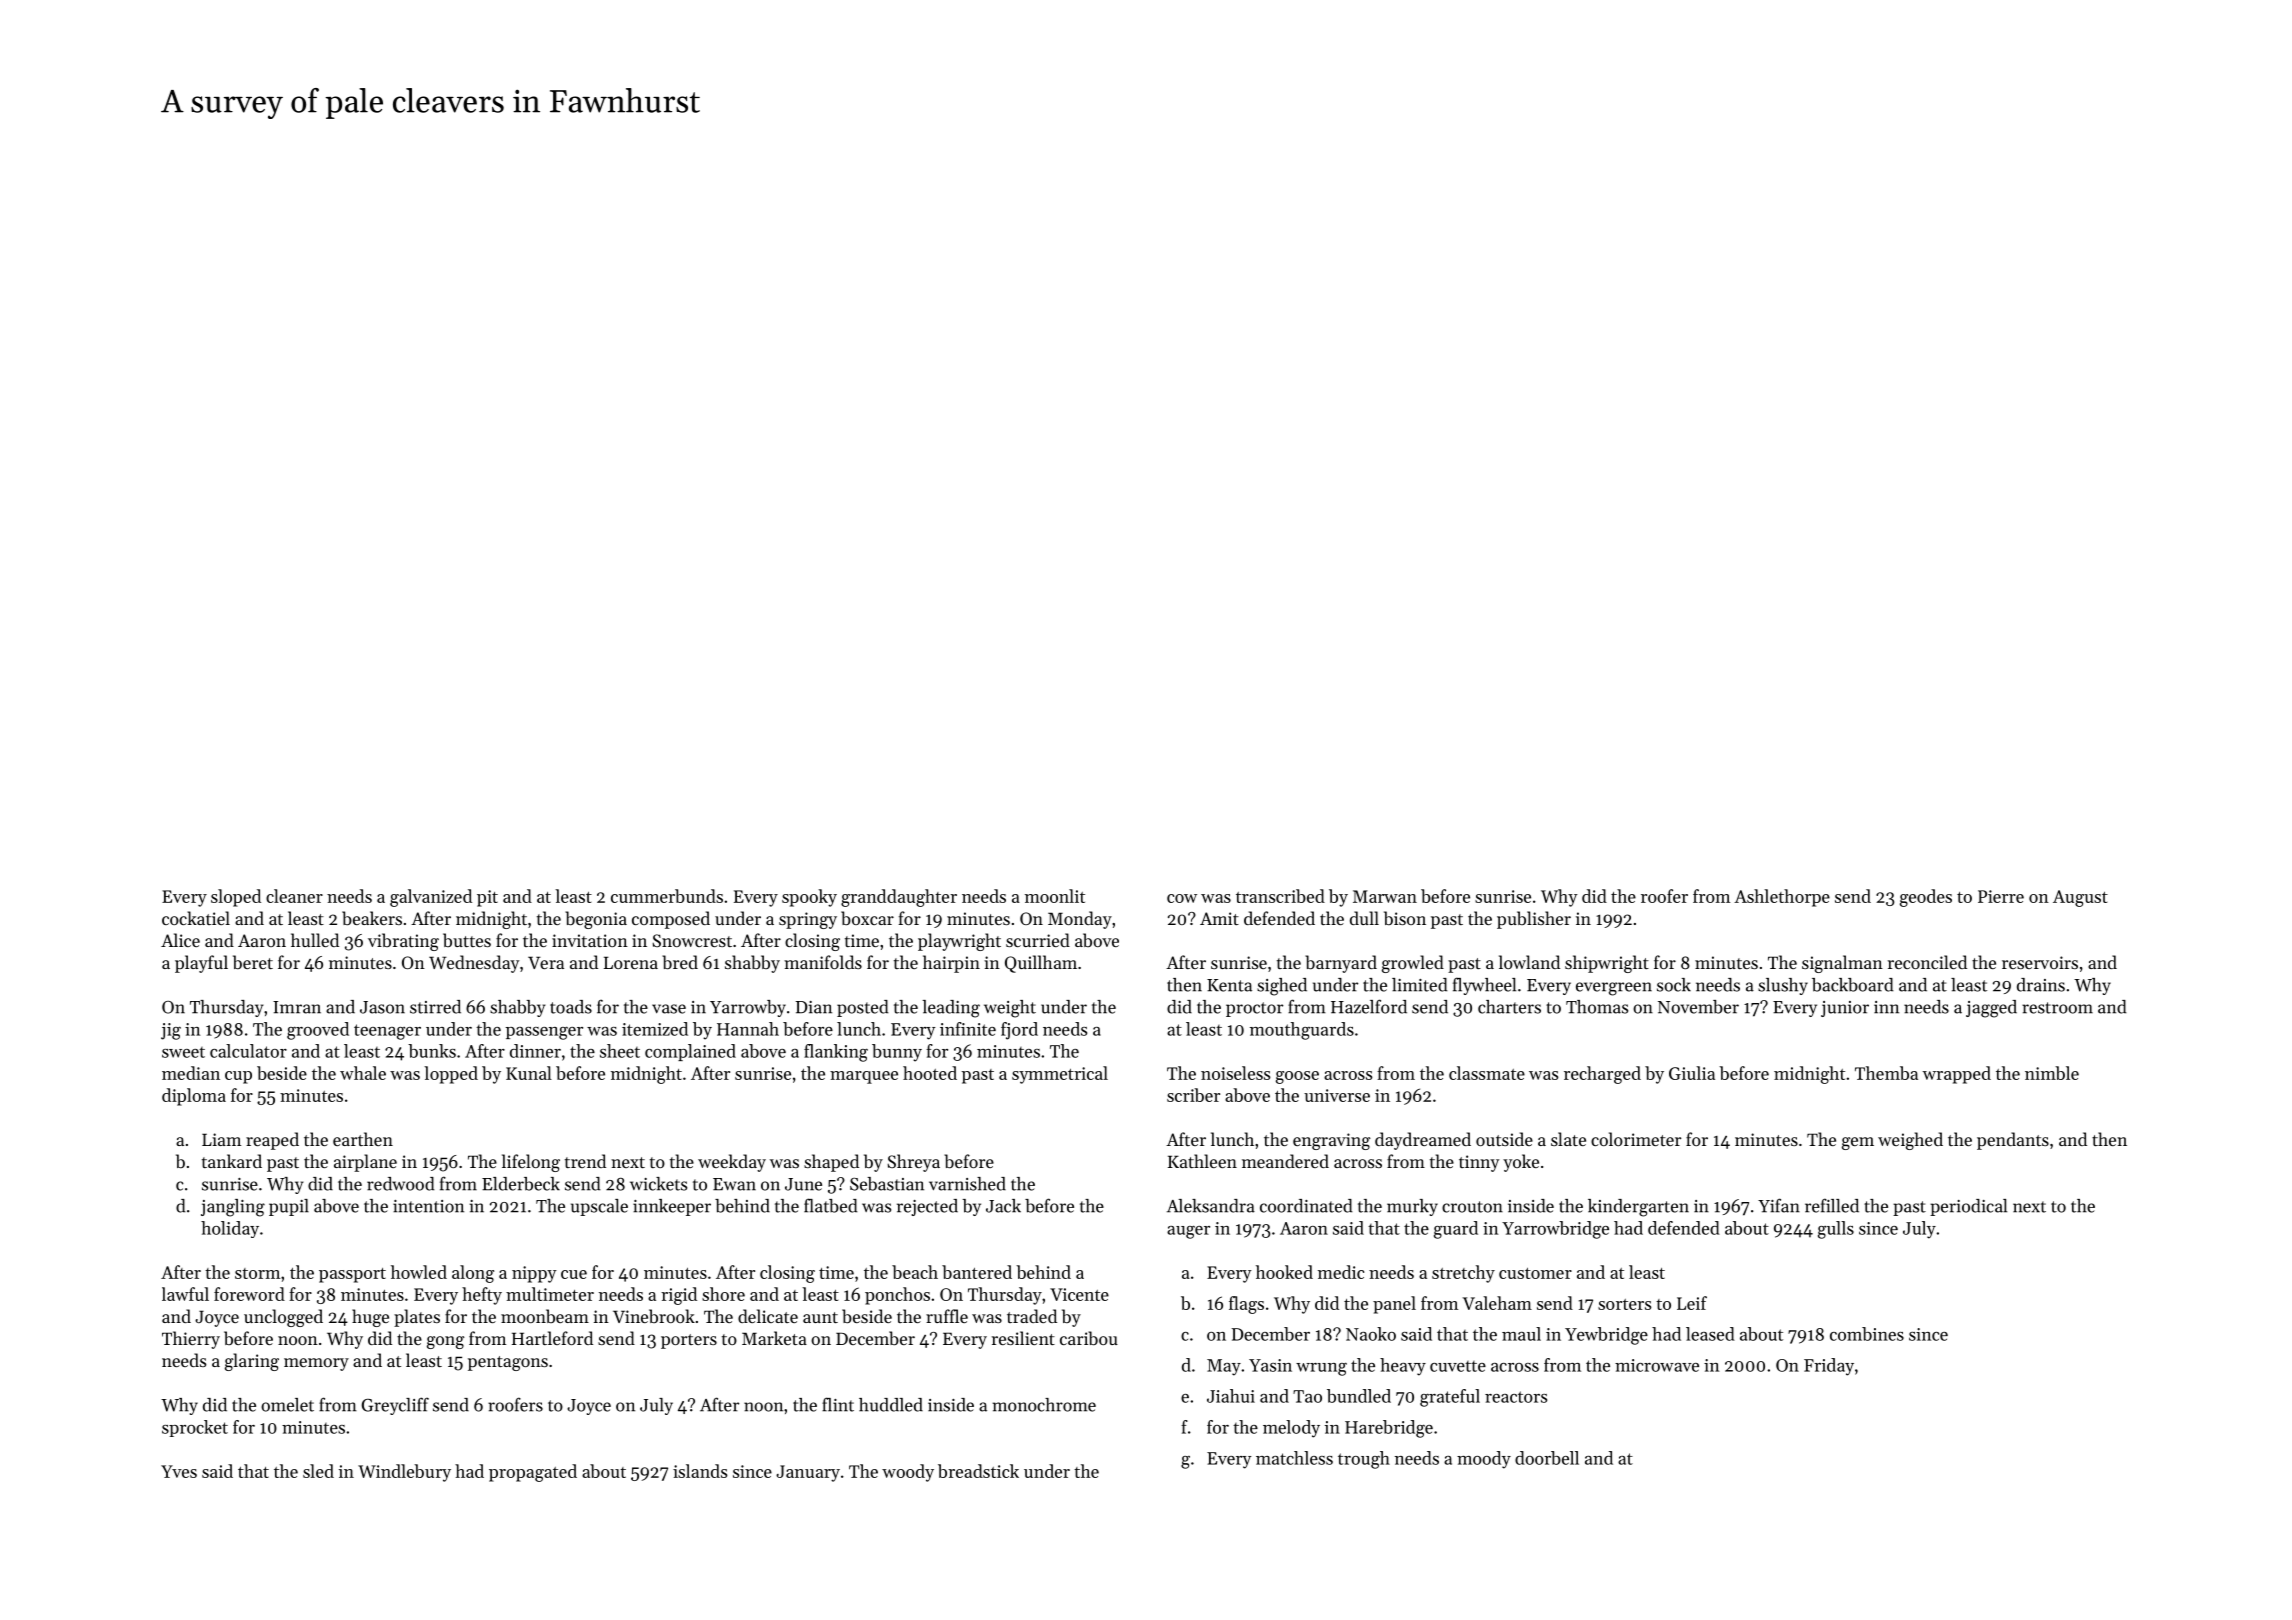  What do you see at coordinates (467, 940) in the screenshot?
I see `buttes` at bounding box center [467, 940].
